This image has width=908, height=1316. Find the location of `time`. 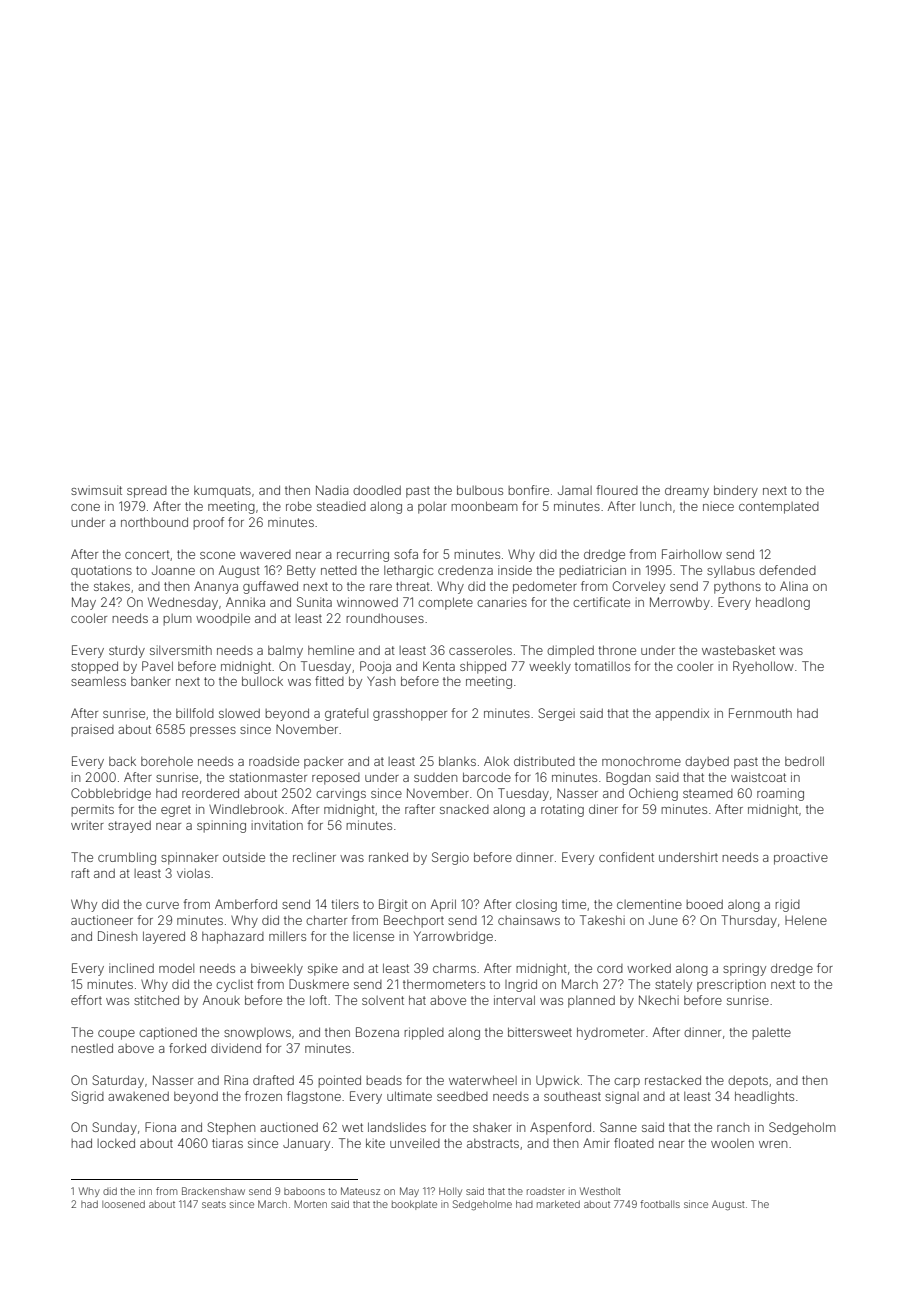

time is located at coordinates (574, 904).
